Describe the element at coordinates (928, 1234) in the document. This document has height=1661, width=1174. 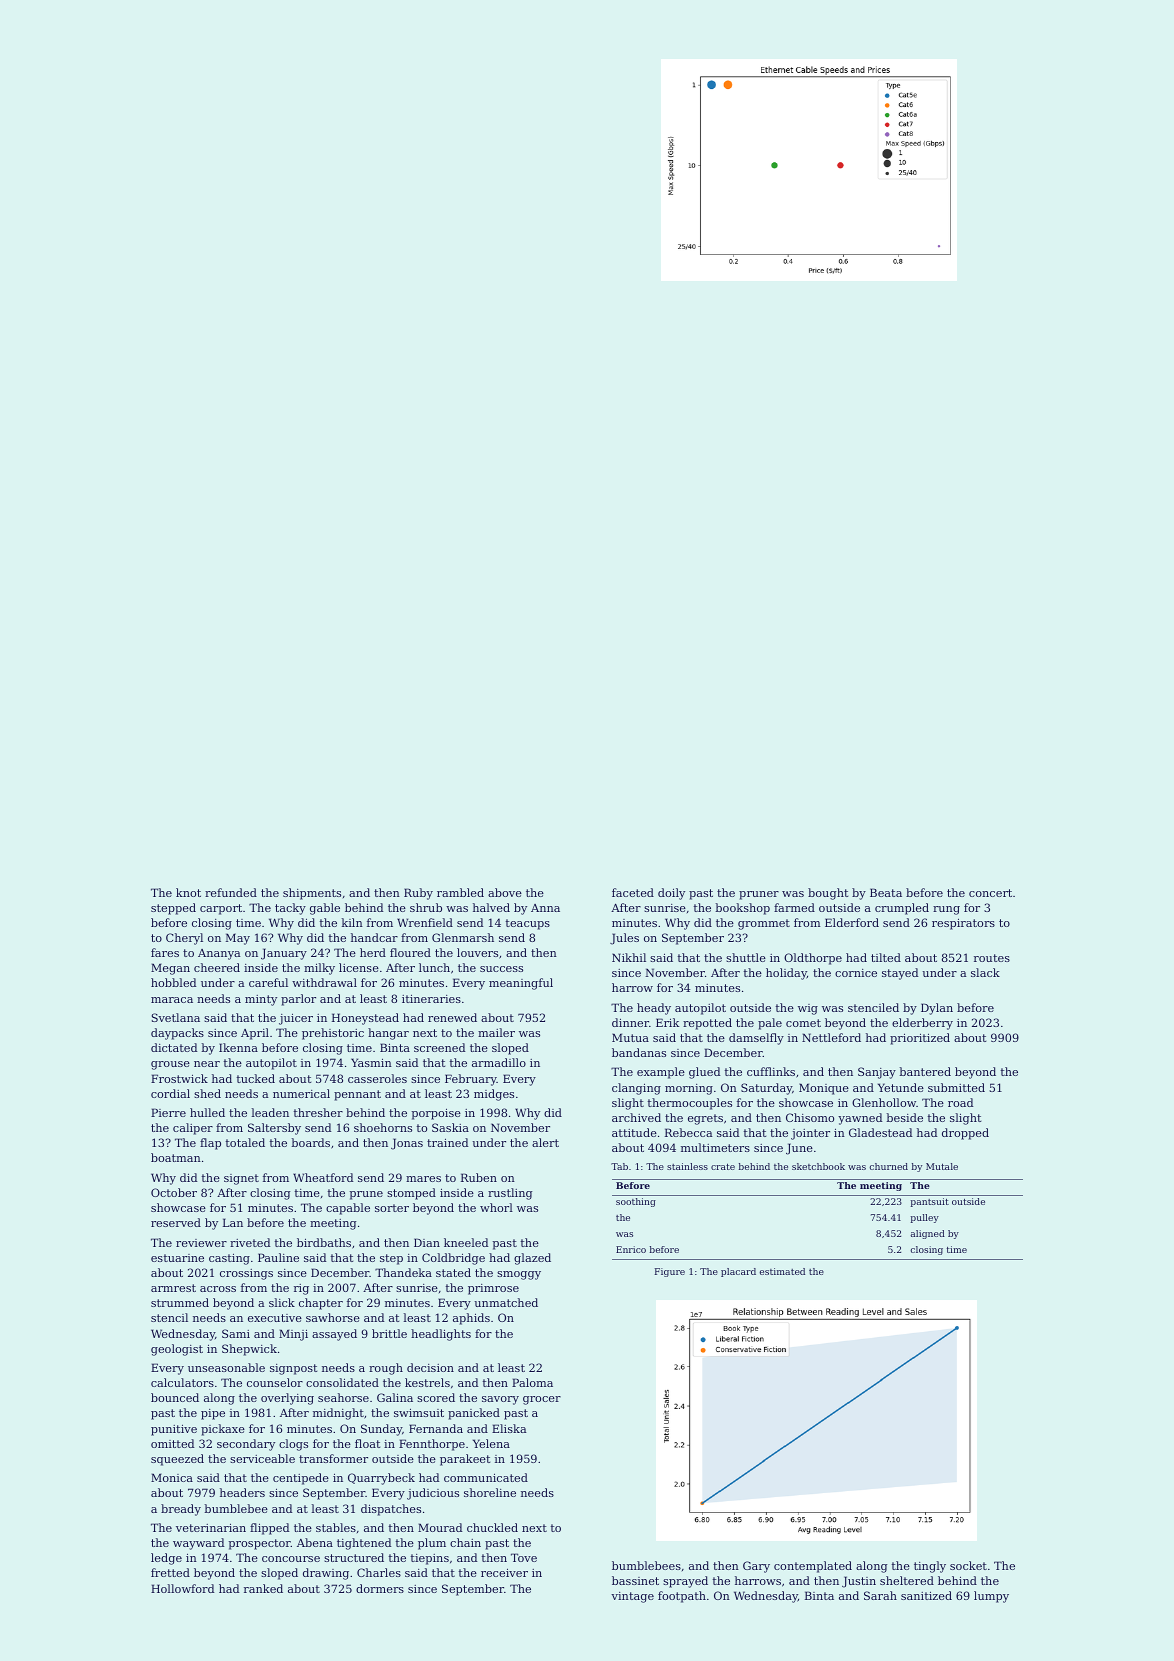
I see `aligned` at that location.
